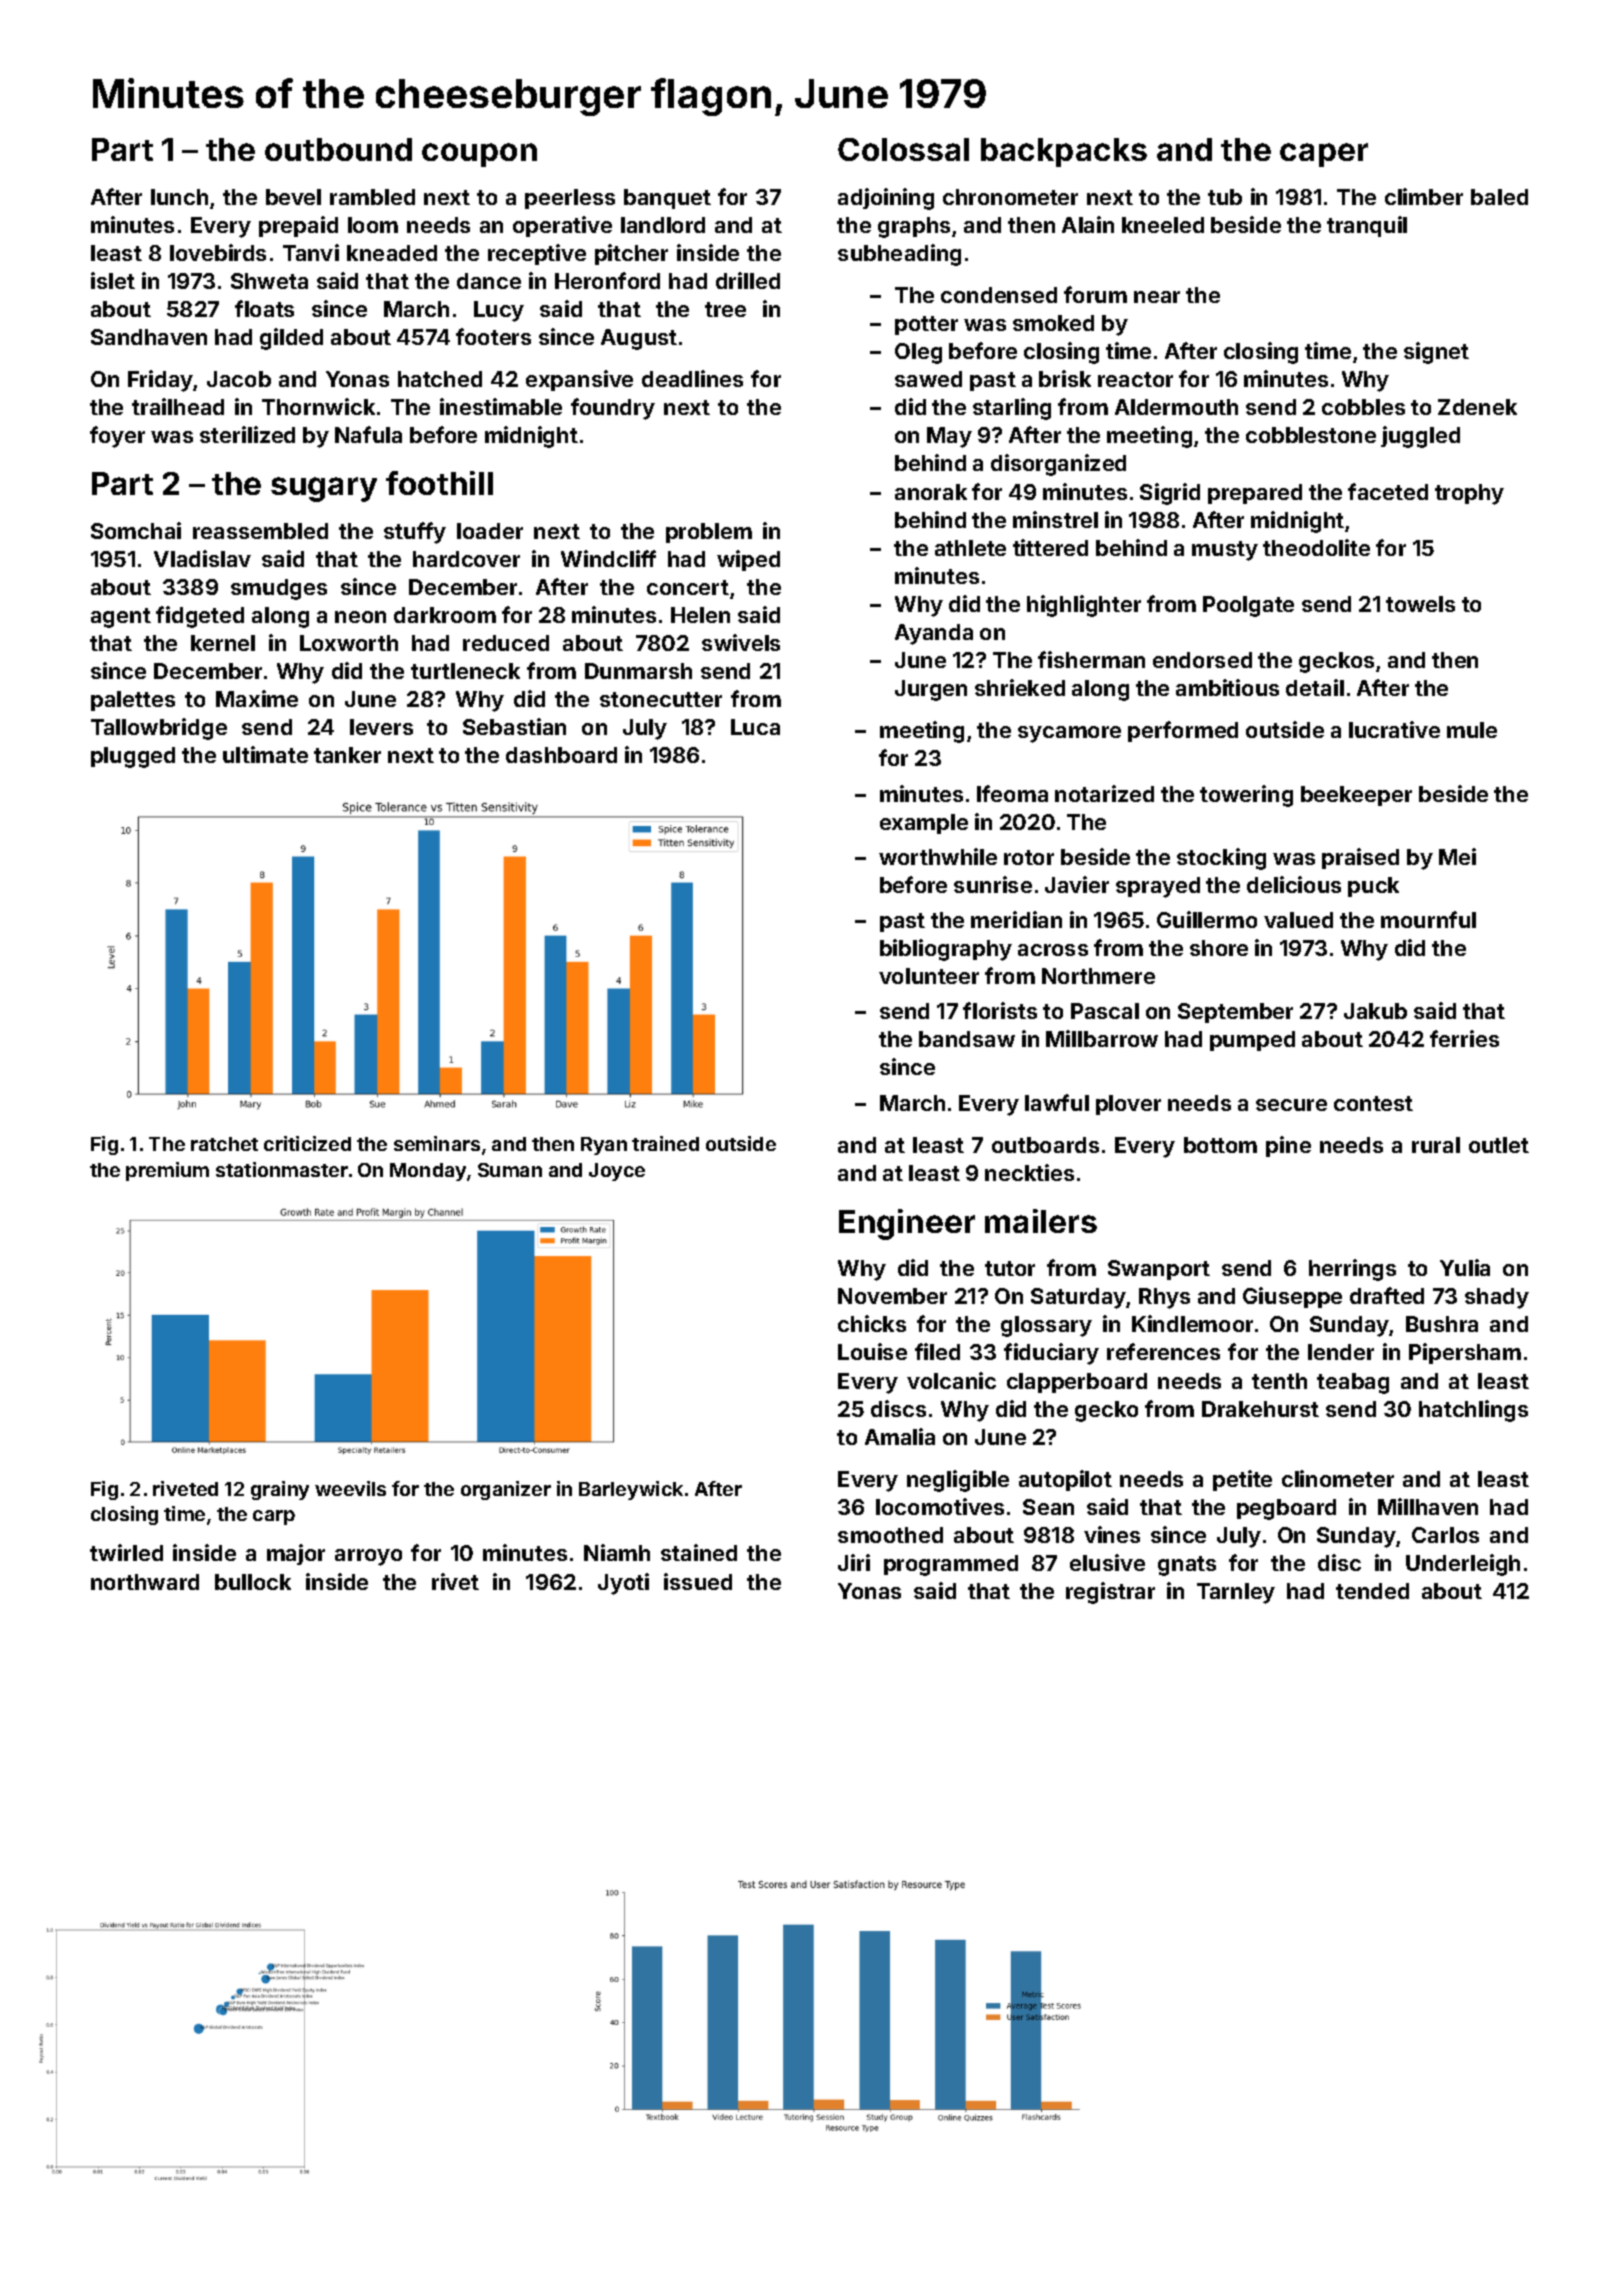  I want to click on outbound, so click(338, 149).
